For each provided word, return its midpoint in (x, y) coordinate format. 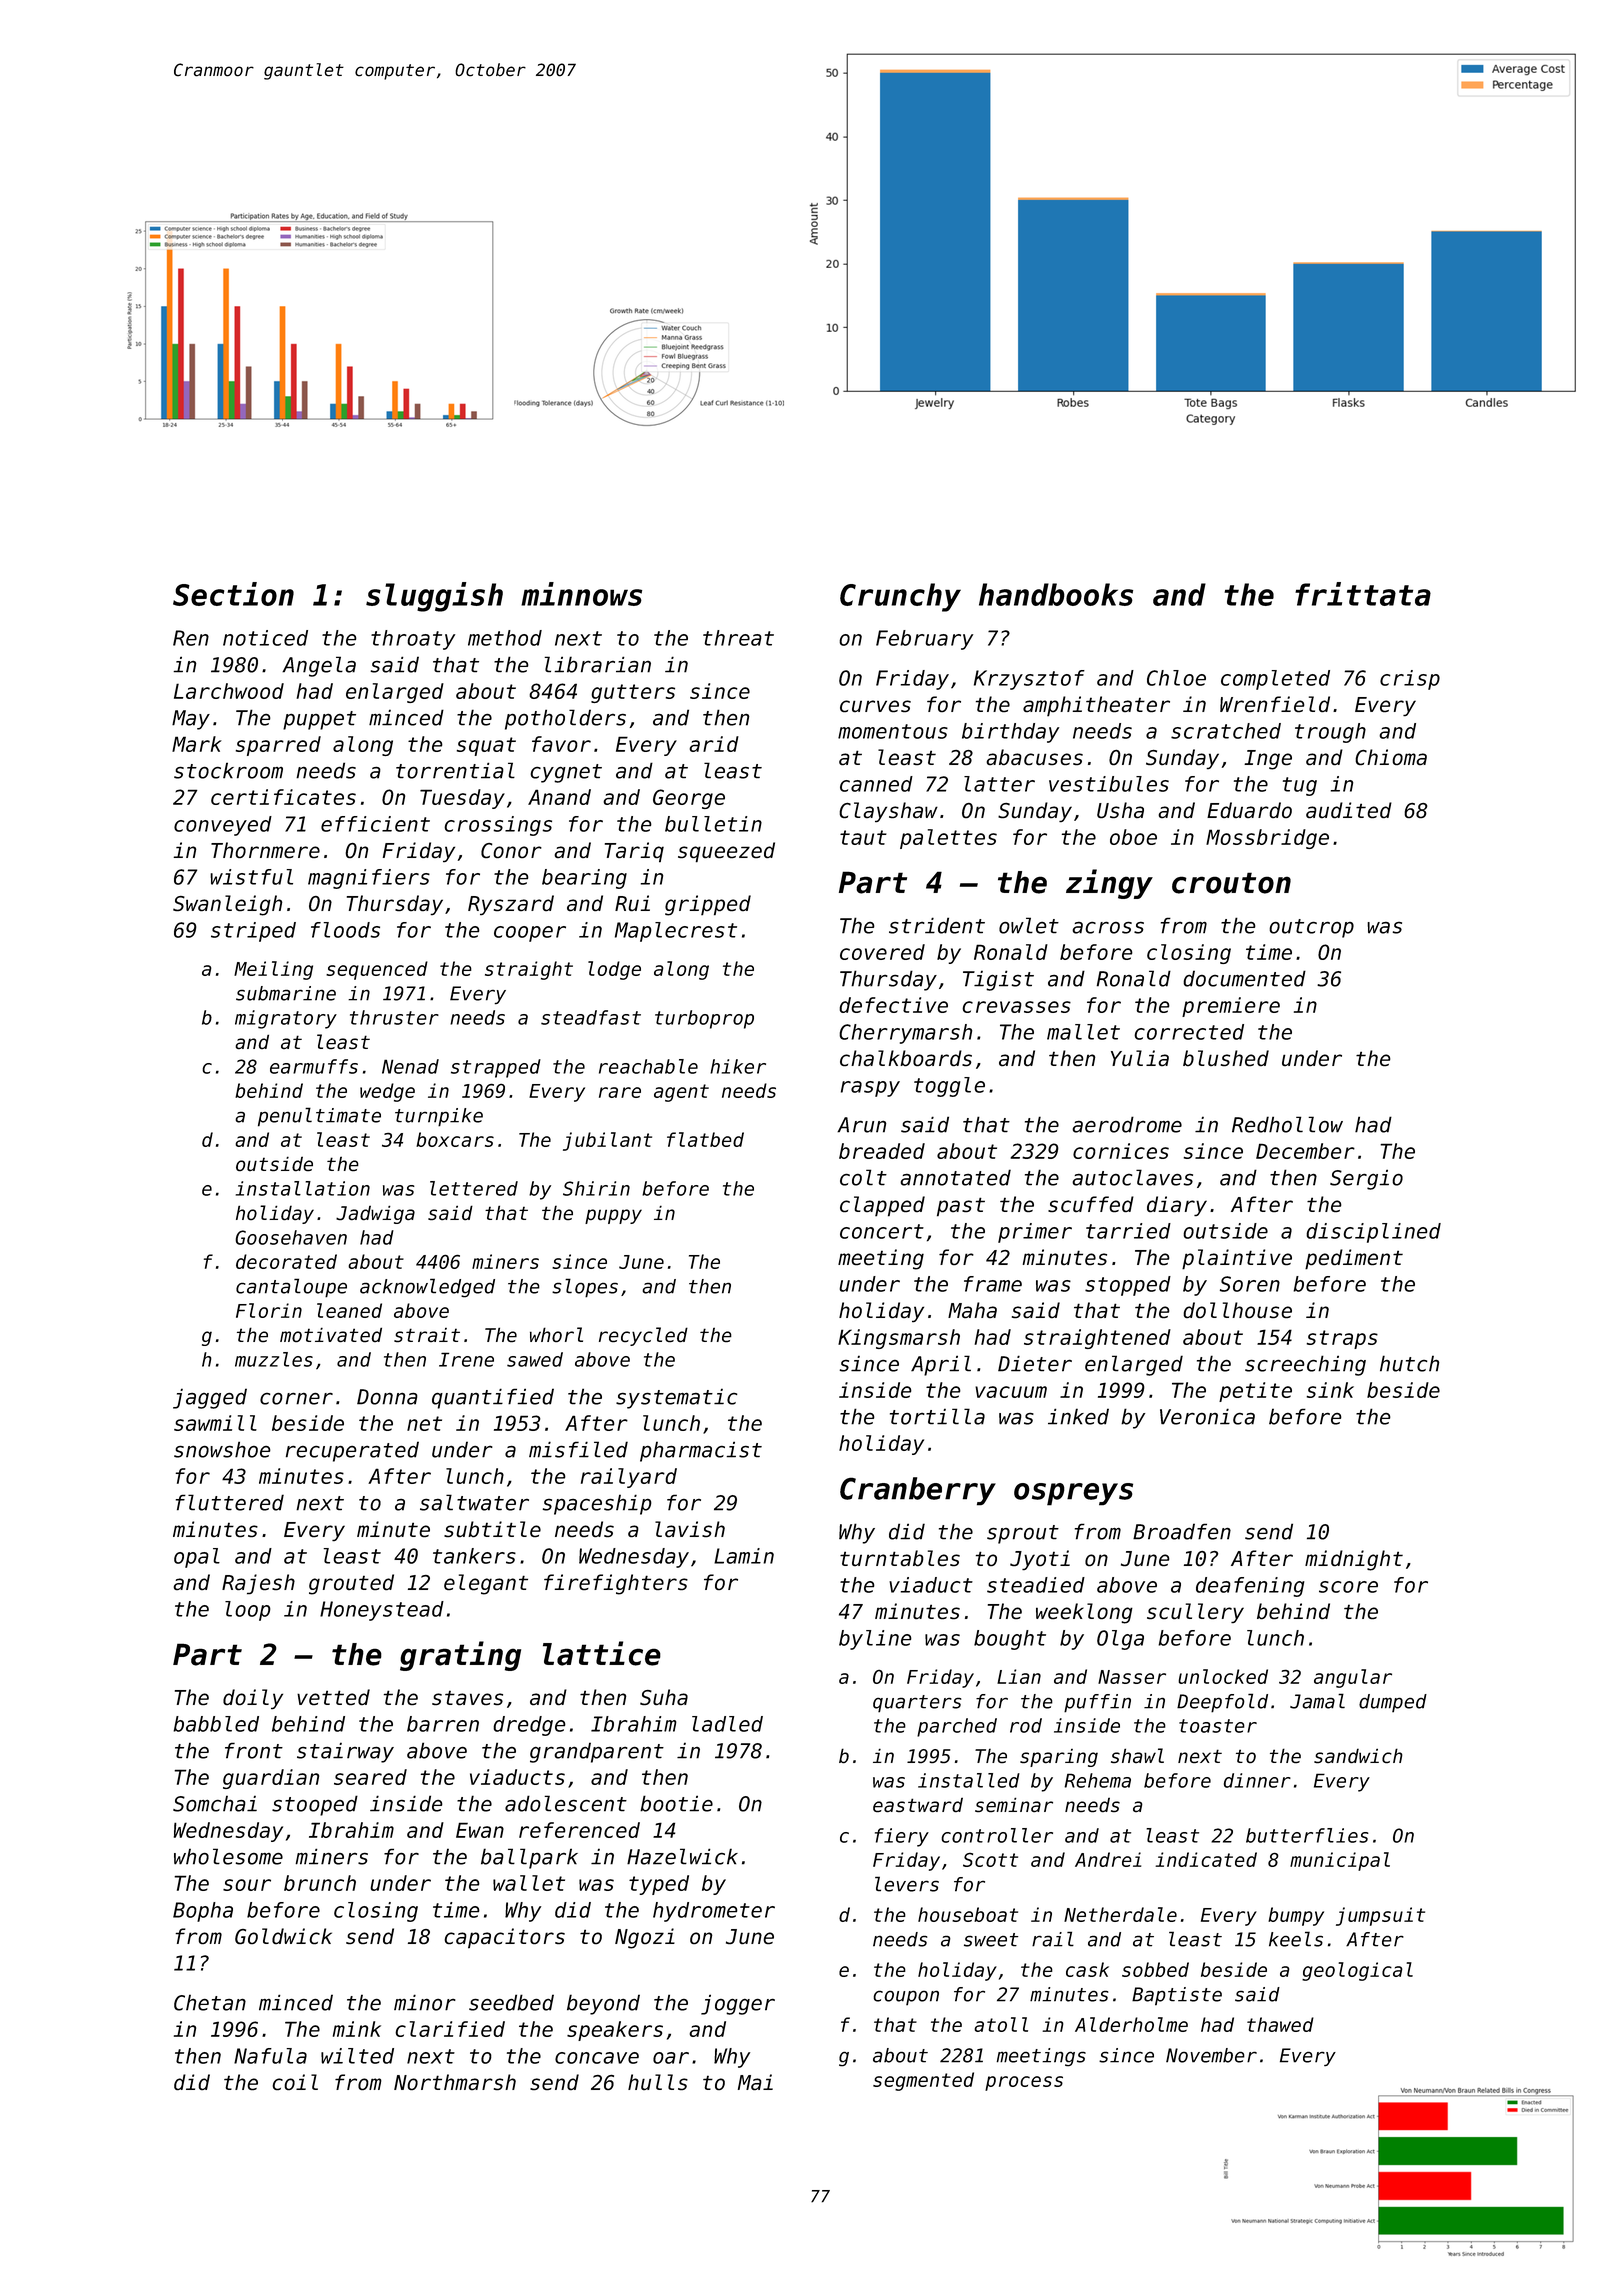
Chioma (1391, 757)
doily (253, 1699)
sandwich (1358, 1755)
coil (295, 2082)
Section (233, 594)
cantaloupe (291, 1288)
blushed (1226, 1058)
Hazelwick (682, 1856)
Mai (755, 2082)
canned (876, 784)
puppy (613, 1216)
